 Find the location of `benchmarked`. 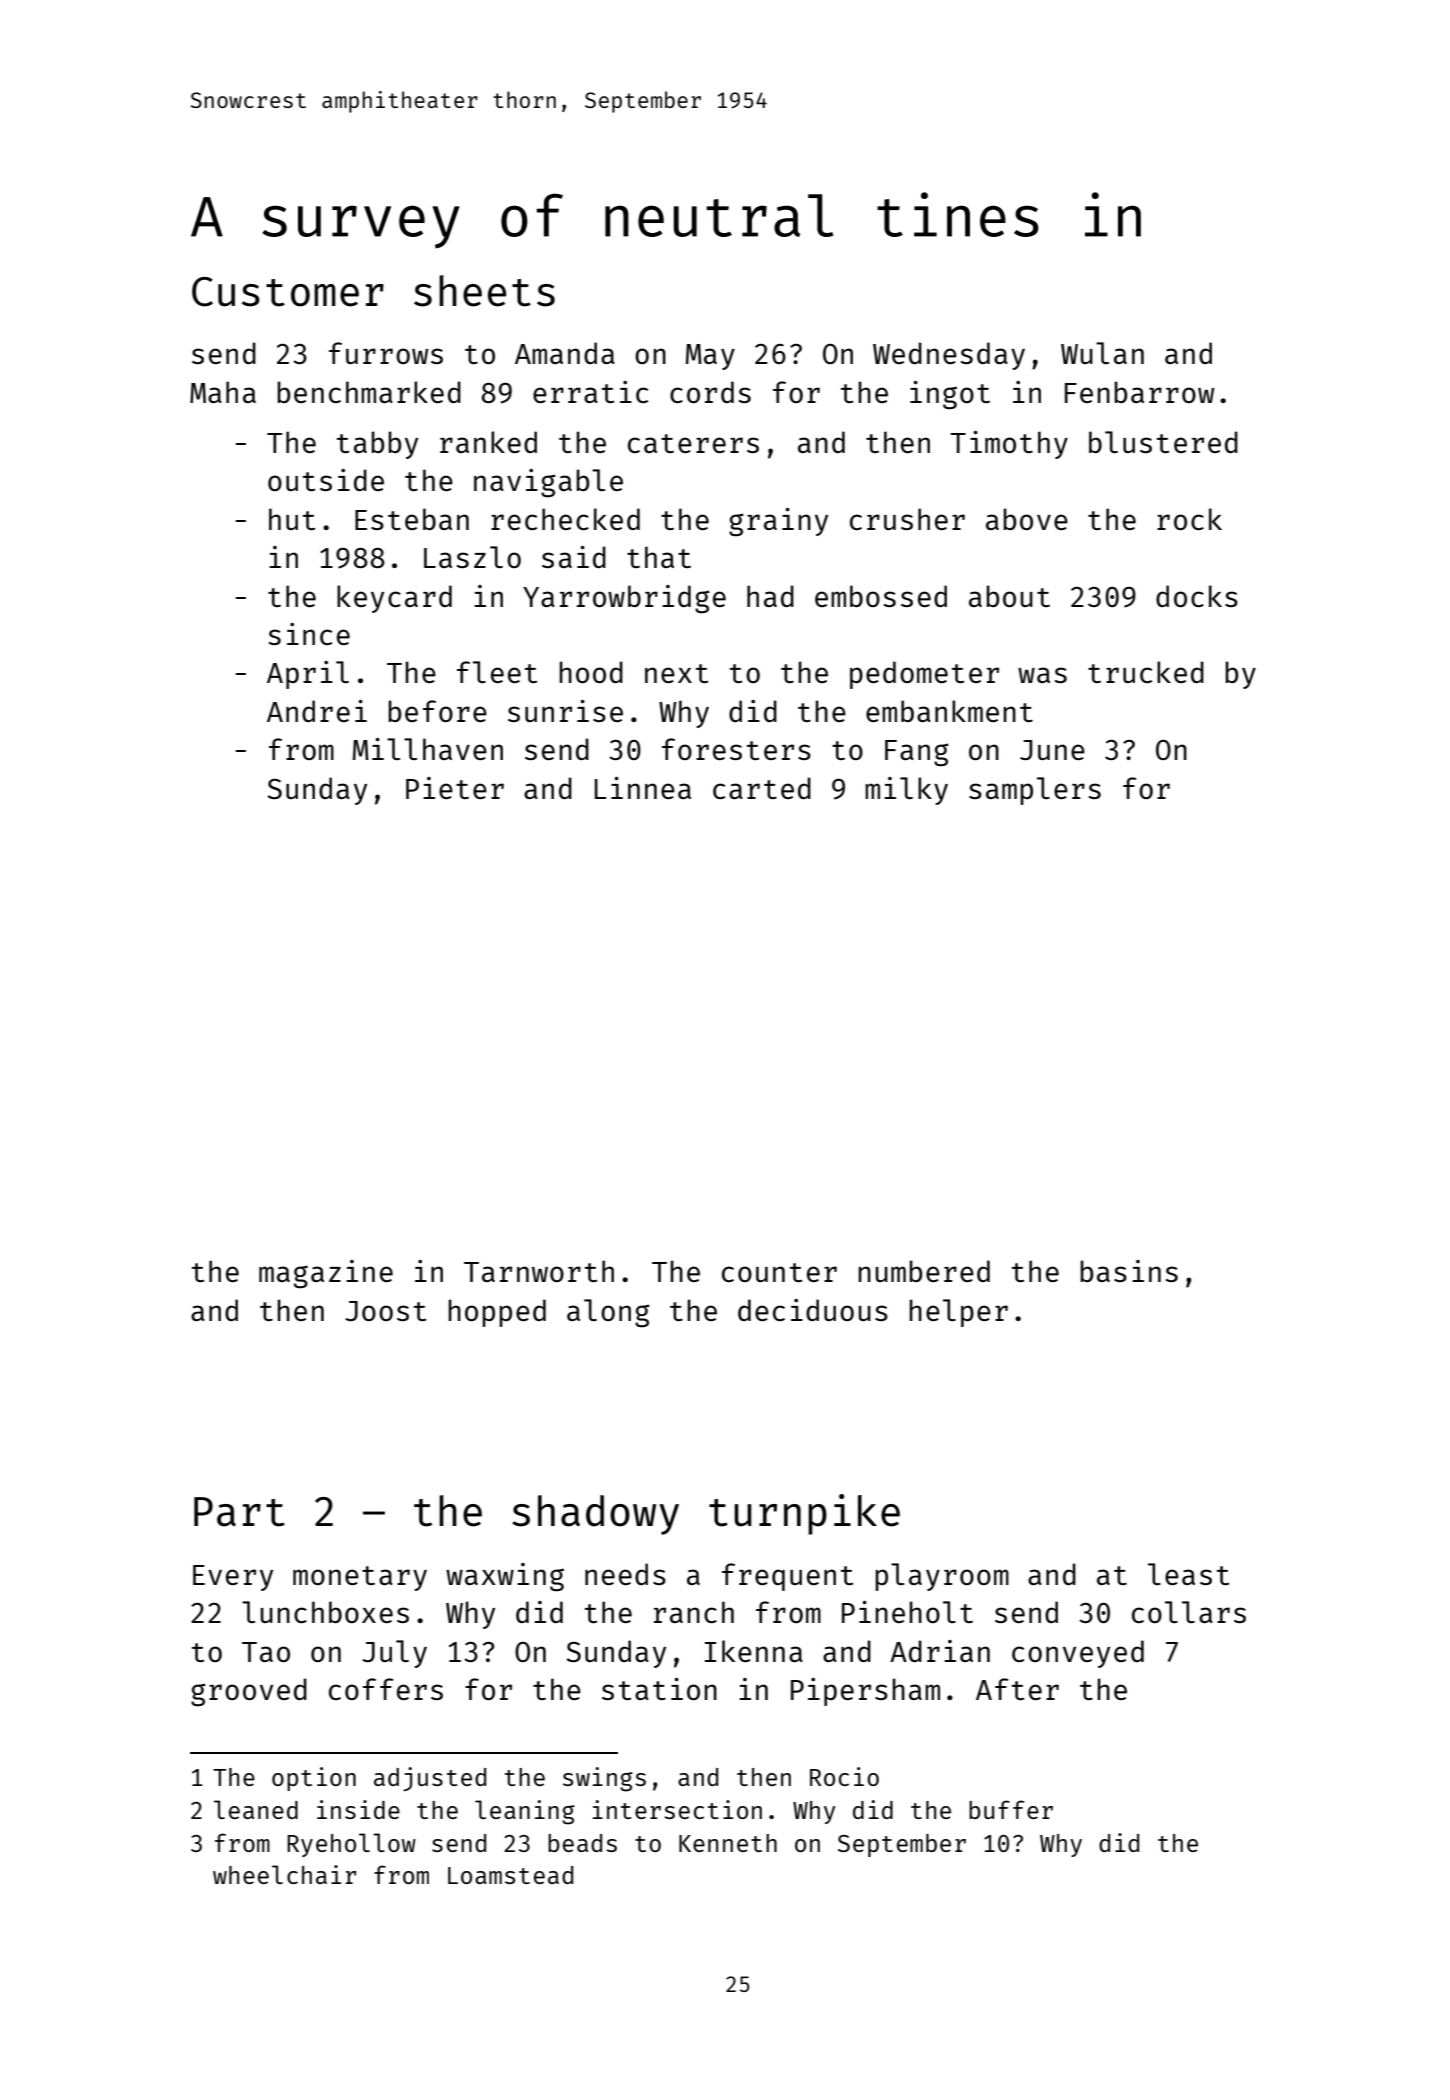

benchmarked is located at coordinates (369, 392).
